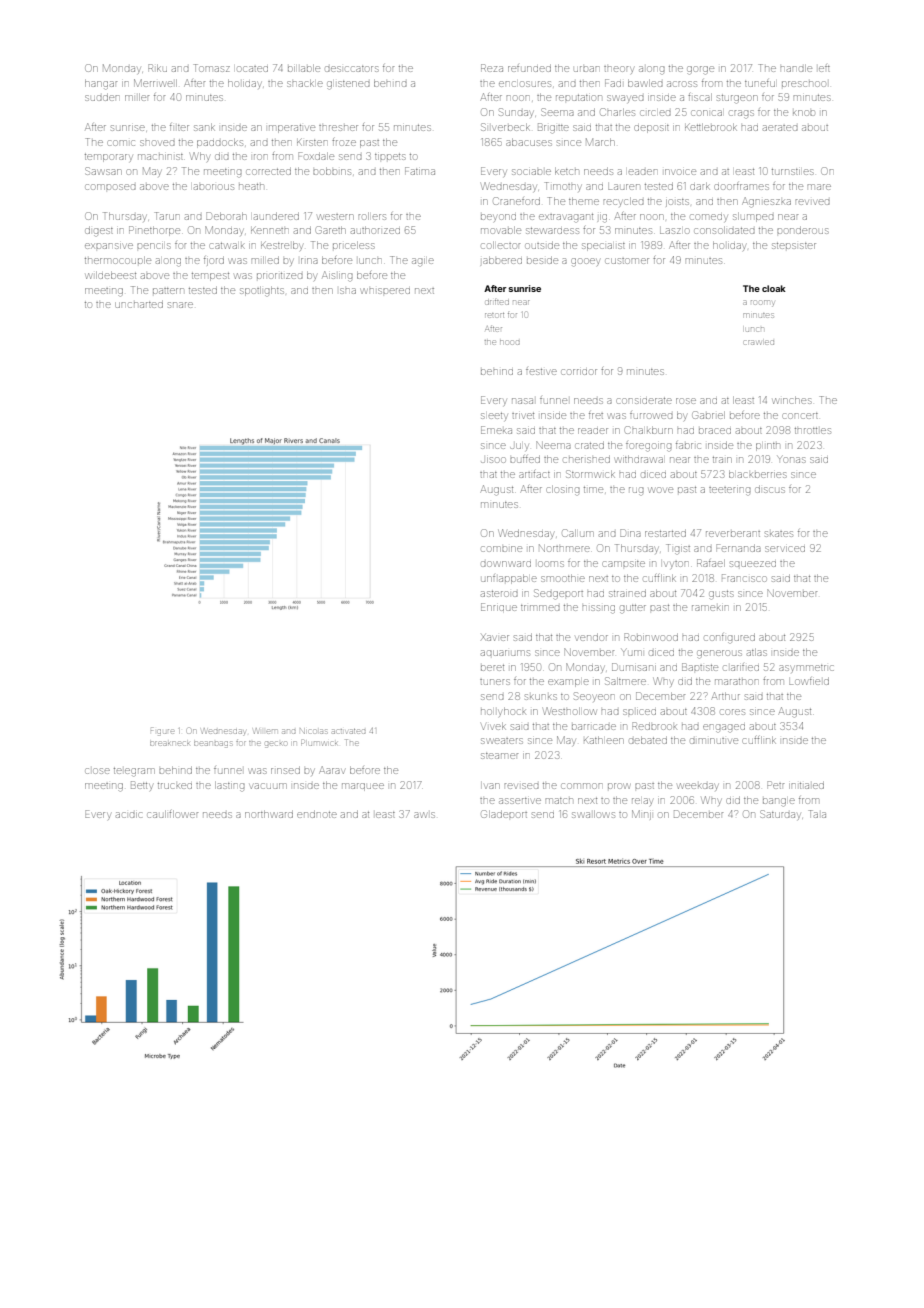 This screenshot has width=924, height=1308. I want to click on Jisoo, so click(493, 460).
